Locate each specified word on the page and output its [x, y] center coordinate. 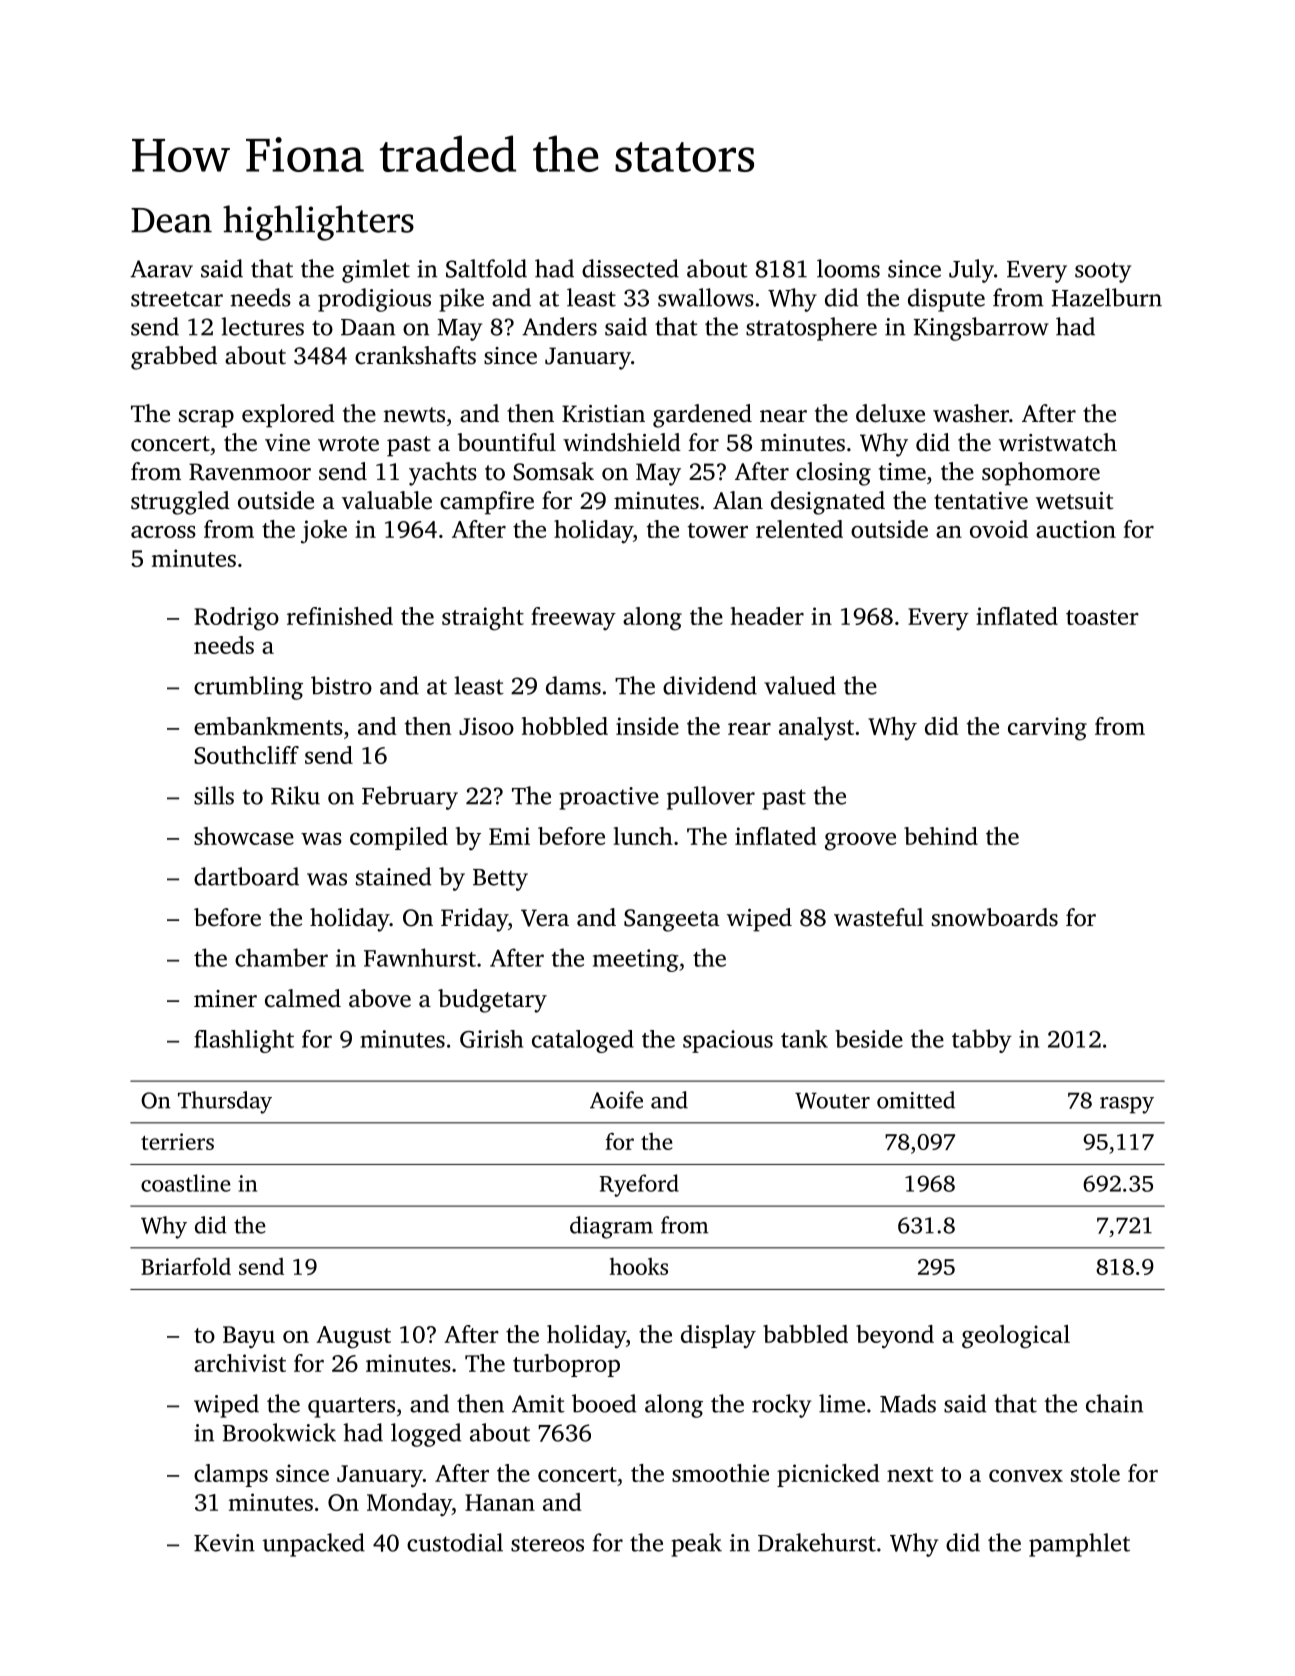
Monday [409, 1504]
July [971, 271]
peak [696, 1545]
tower [718, 530]
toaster [1102, 617]
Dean [171, 220]
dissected [630, 268]
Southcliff [246, 755]
